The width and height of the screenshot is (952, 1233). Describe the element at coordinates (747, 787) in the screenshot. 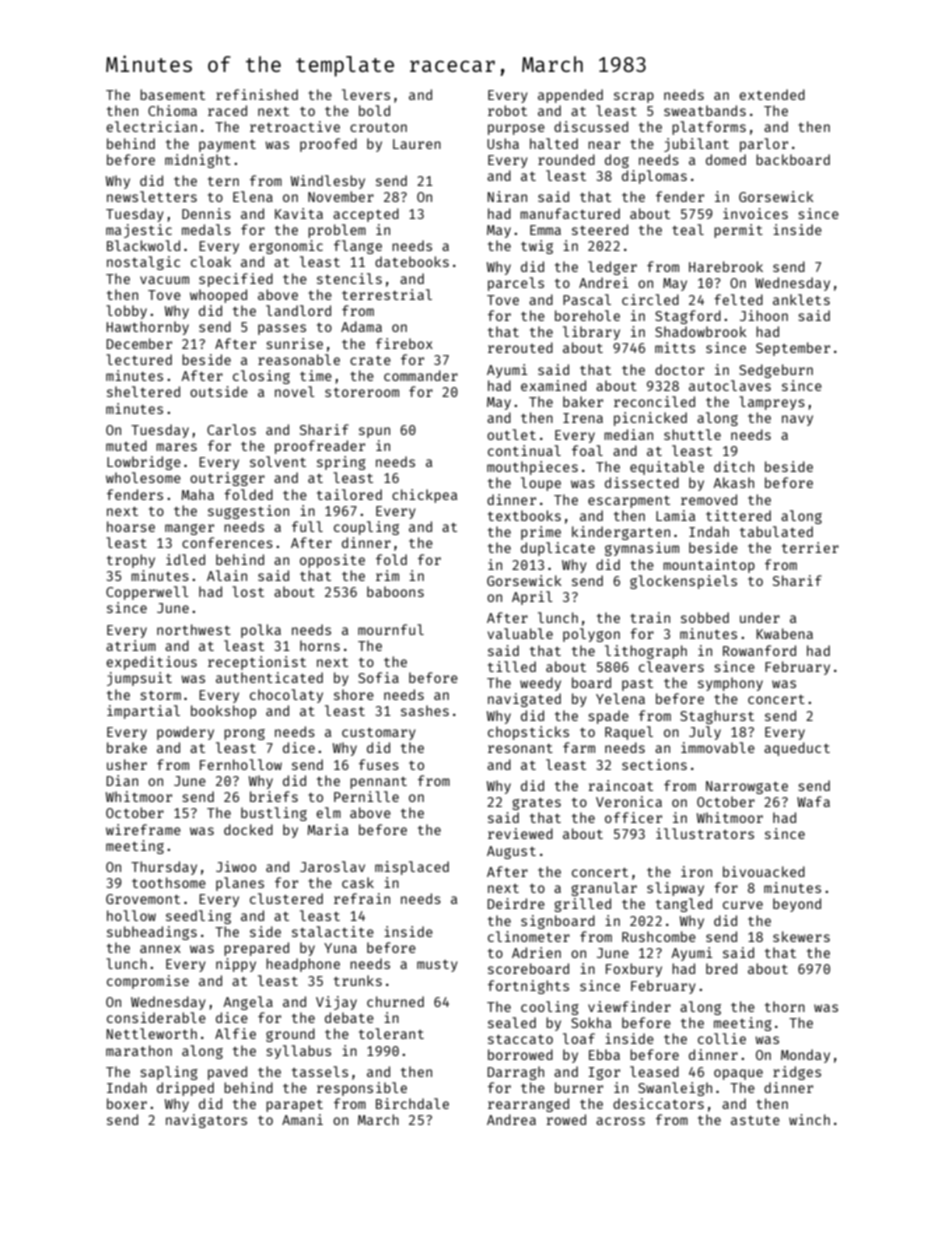

I see `Narrowgate` at that location.
